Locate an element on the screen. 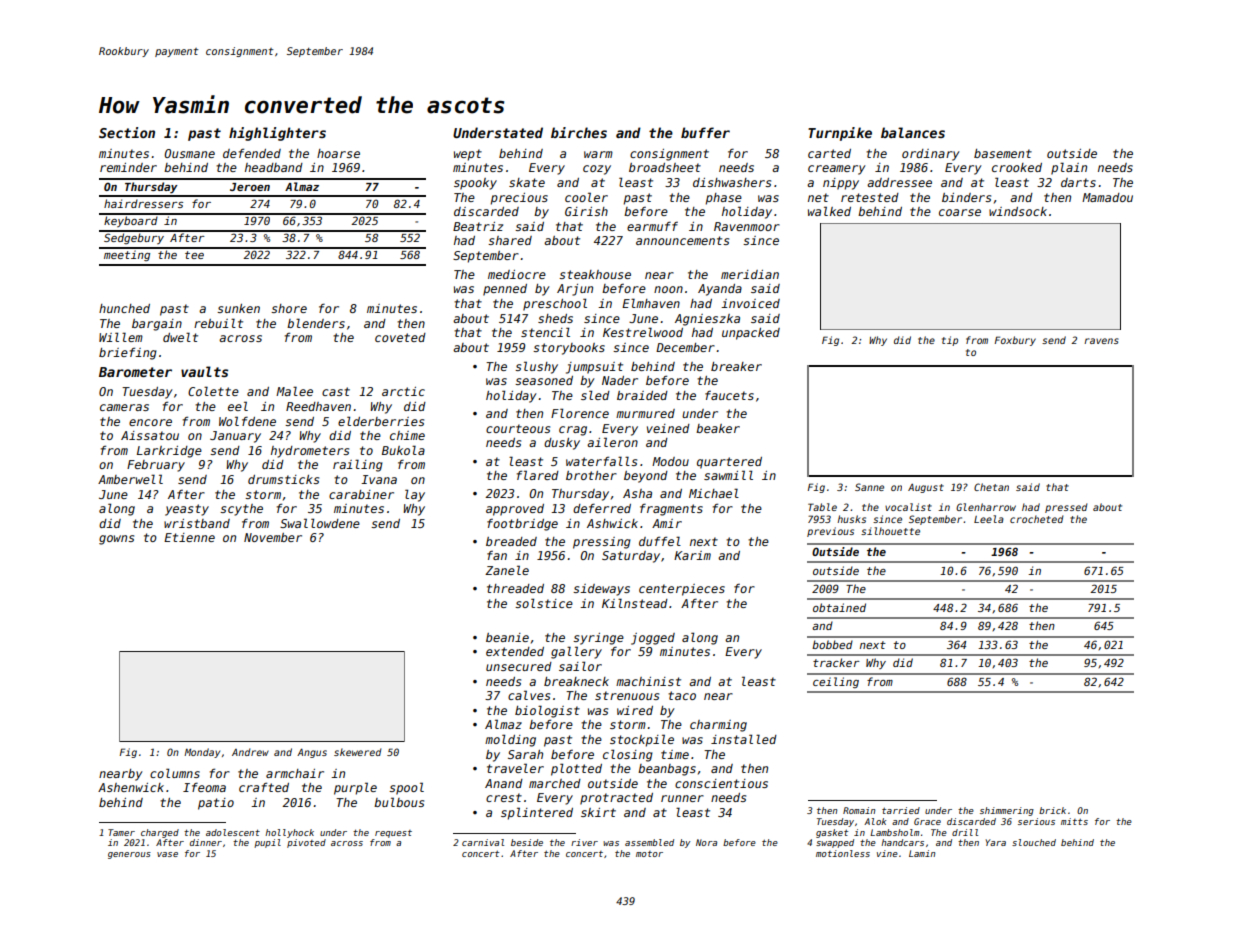 The height and width of the screenshot is (952, 1233). solstice is located at coordinates (544, 603).
